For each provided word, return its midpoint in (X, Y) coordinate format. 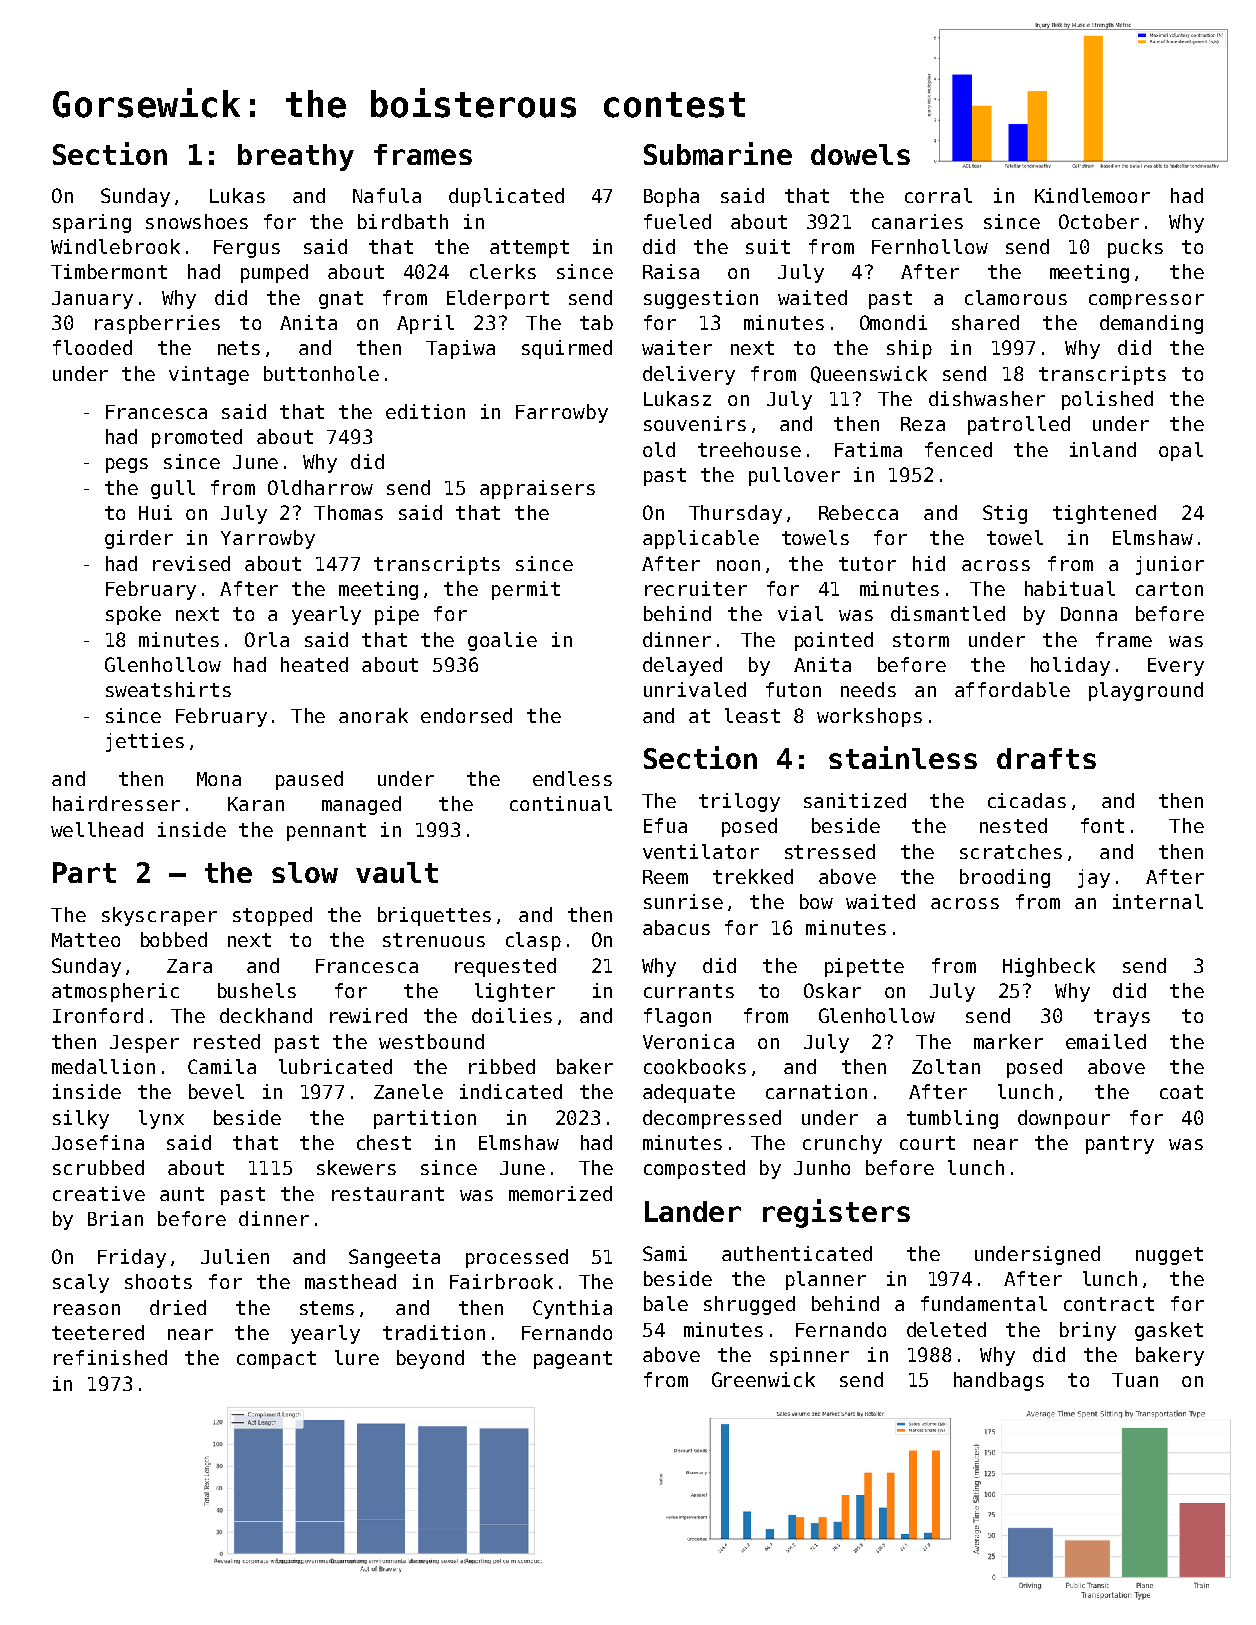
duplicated (506, 197)
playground (1146, 691)
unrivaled (695, 689)
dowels (860, 154)
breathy (296, 157)
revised (191, 563)
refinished (110, 1357)
